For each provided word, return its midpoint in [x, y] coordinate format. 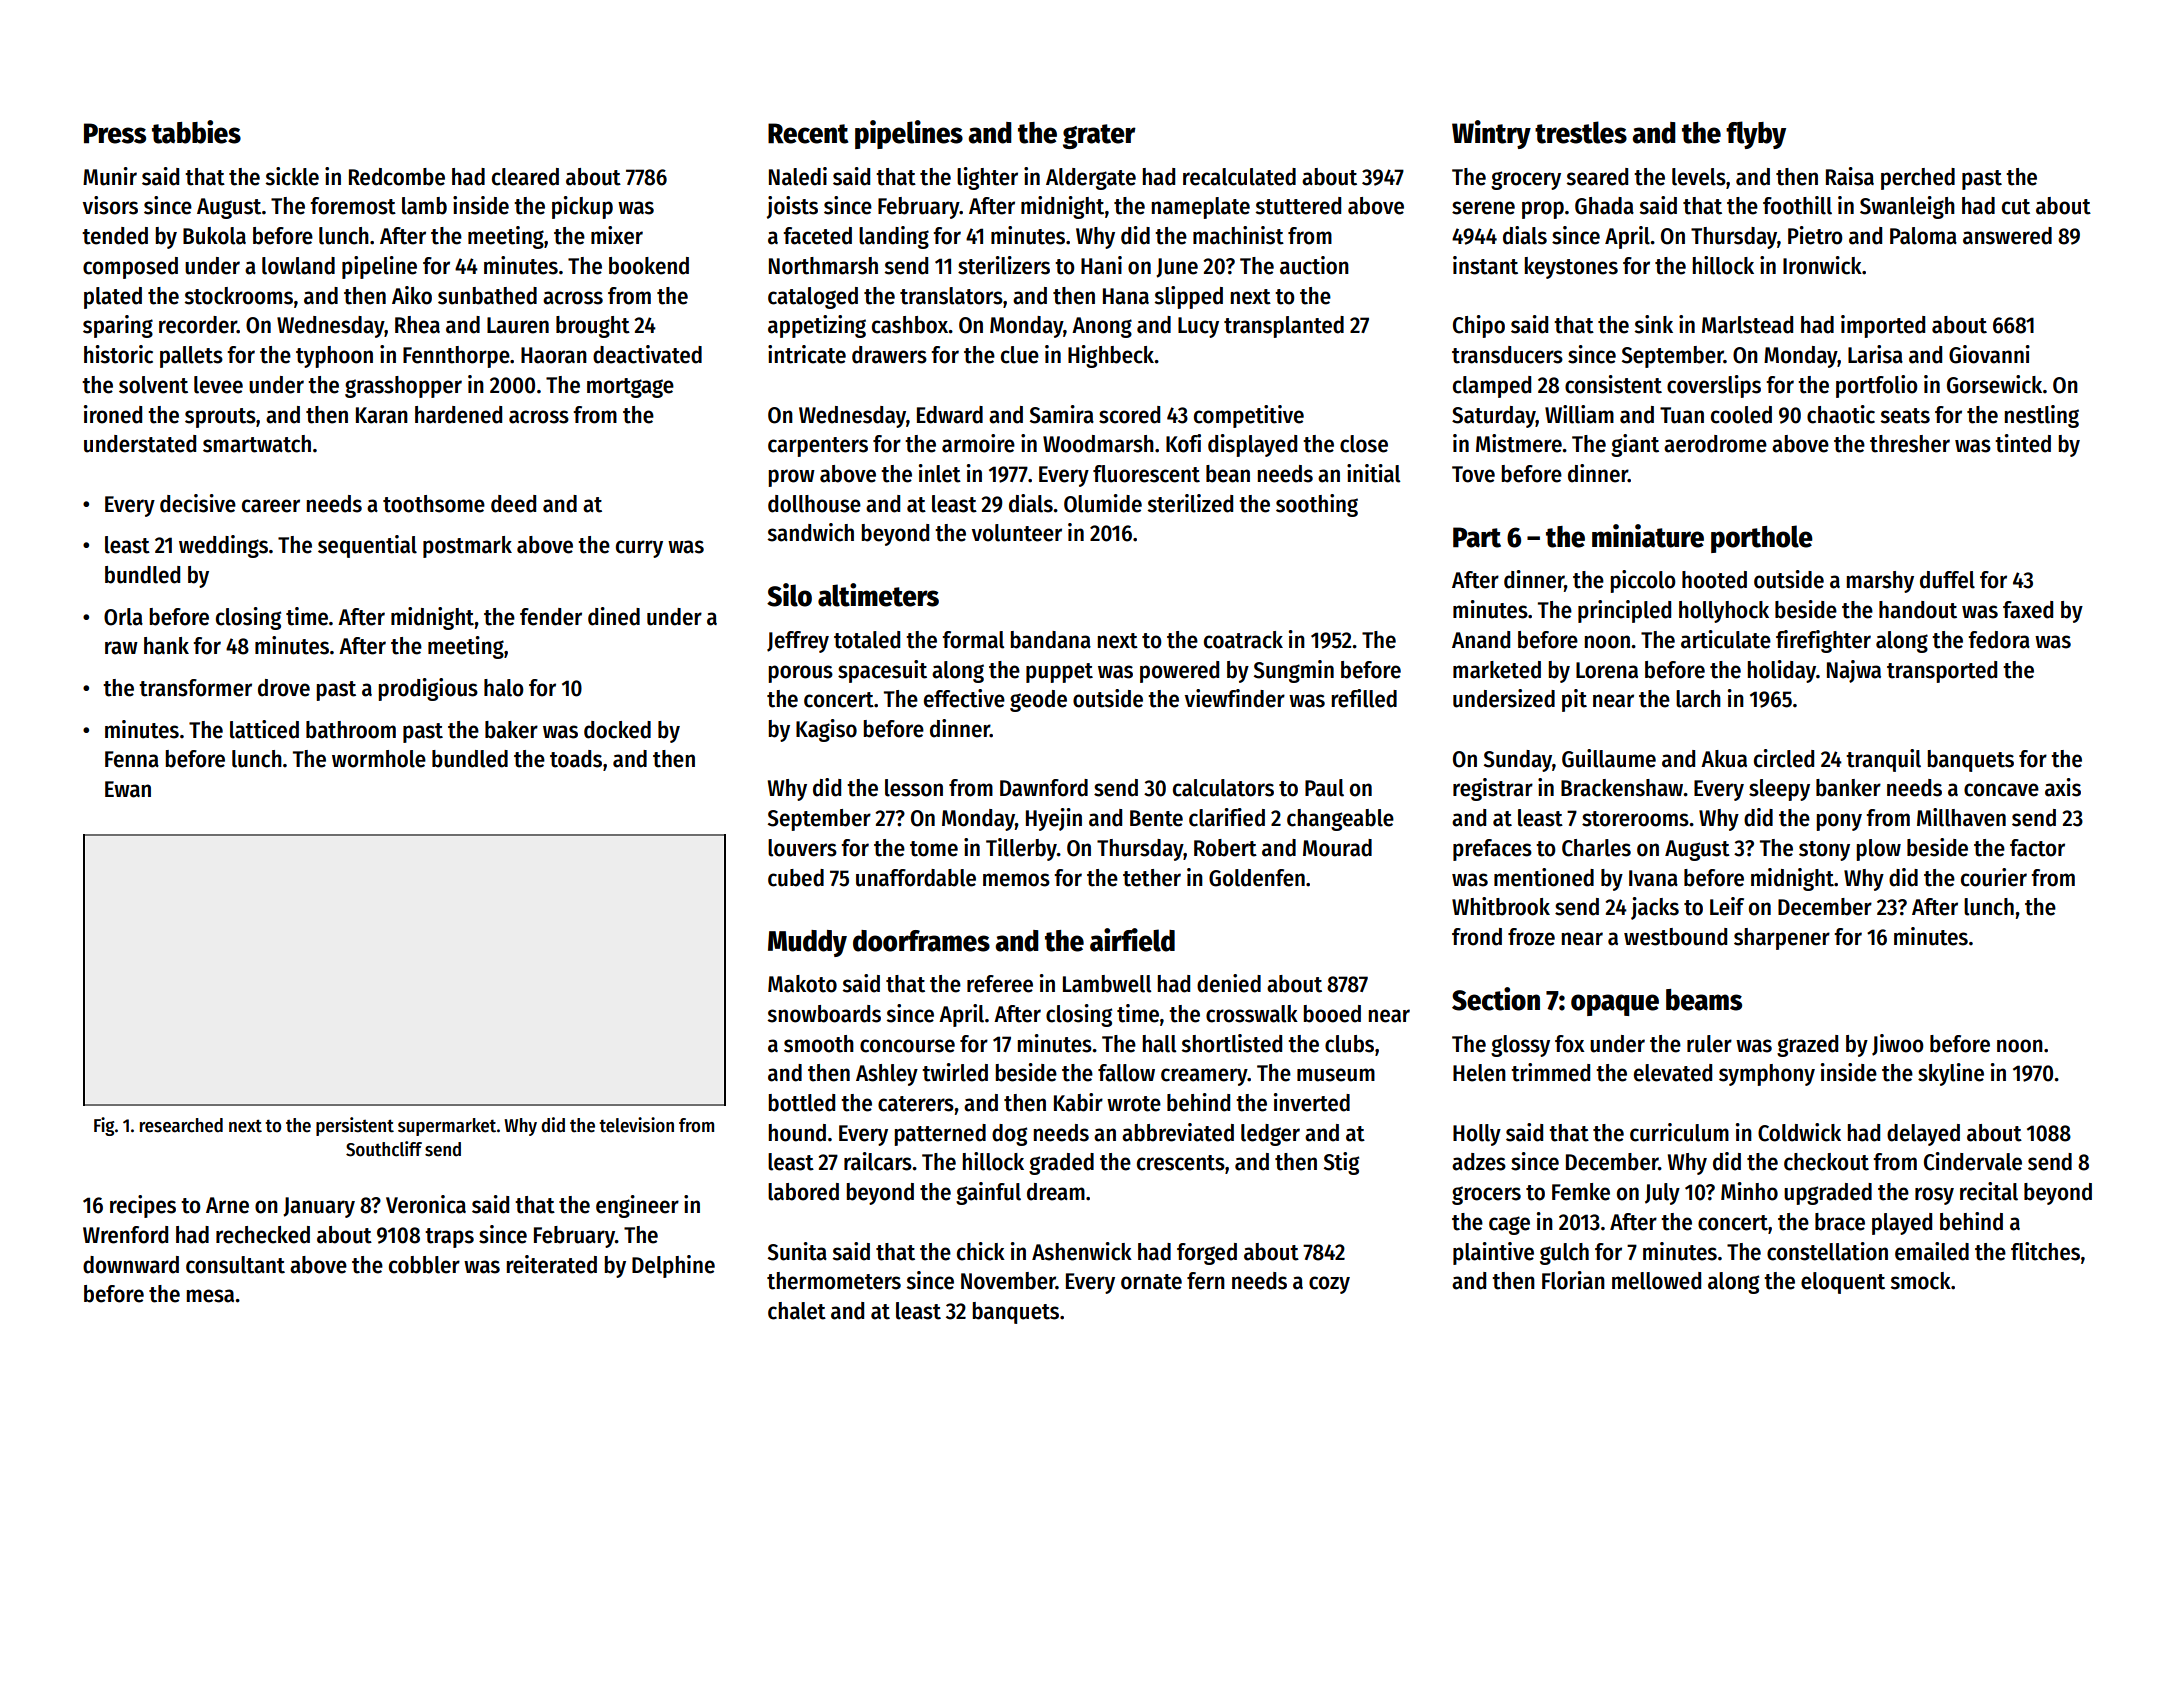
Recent [808, 133]
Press [115, 133]
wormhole [379, 759]
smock [1920, 1281]
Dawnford [1044, 788]
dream [1056, 1192]
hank [166, 646]
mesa [210, 1296]
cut [2016, 207]
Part [1477, 537]
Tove [1473, 474]
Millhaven [1961, 817]
